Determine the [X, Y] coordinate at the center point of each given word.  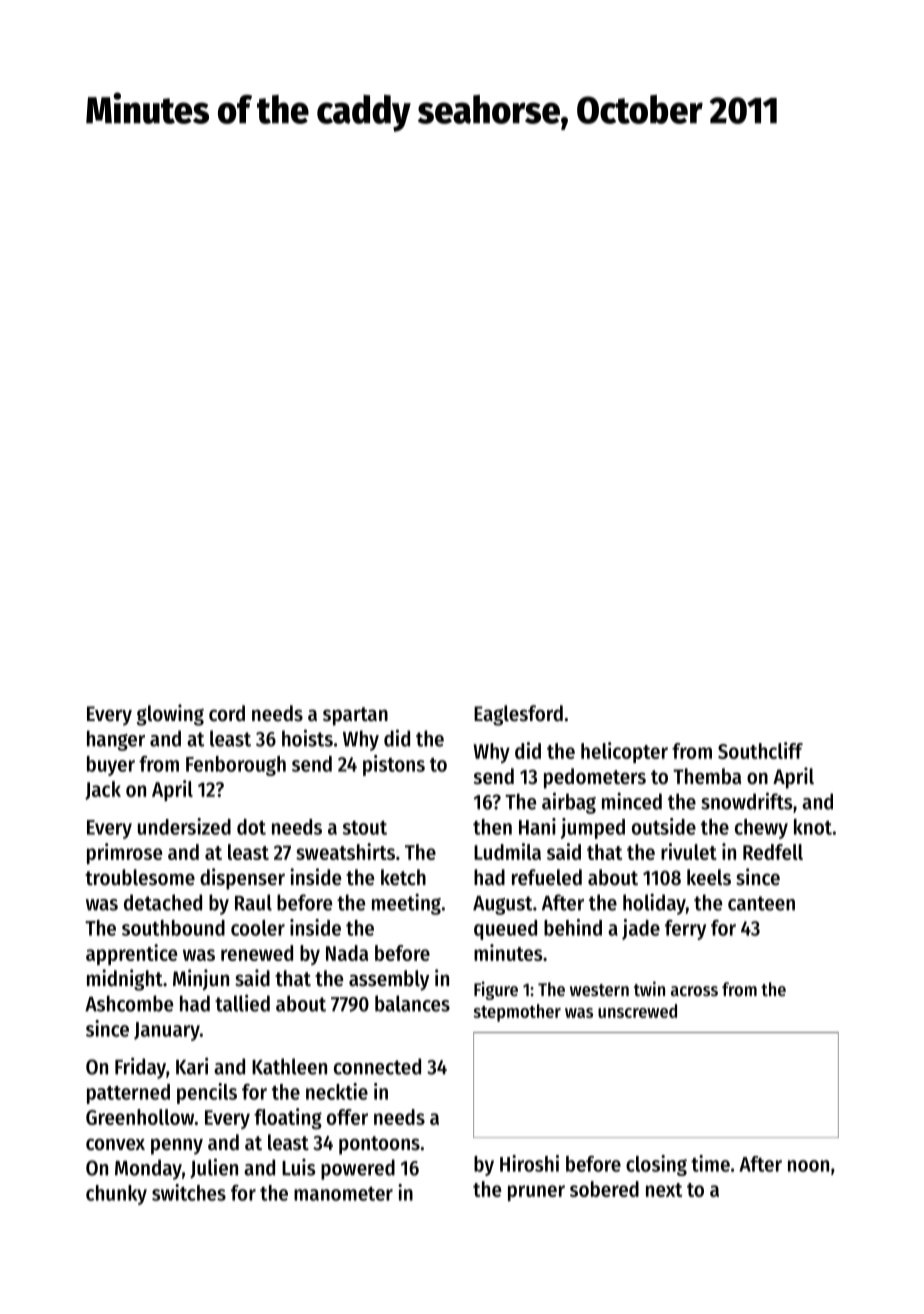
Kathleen [289, 1066]
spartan [355, 716]
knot [813, 827]
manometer [343, 1194]
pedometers [595, 778]
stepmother [517, 1013]
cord [227, 713]
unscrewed [637, 1011]
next [664, 1190]
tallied [242, 1003]
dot [251, 827]
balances [412, 1003]
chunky [116, 1195]
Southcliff [760, 750]
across [694, 991]
